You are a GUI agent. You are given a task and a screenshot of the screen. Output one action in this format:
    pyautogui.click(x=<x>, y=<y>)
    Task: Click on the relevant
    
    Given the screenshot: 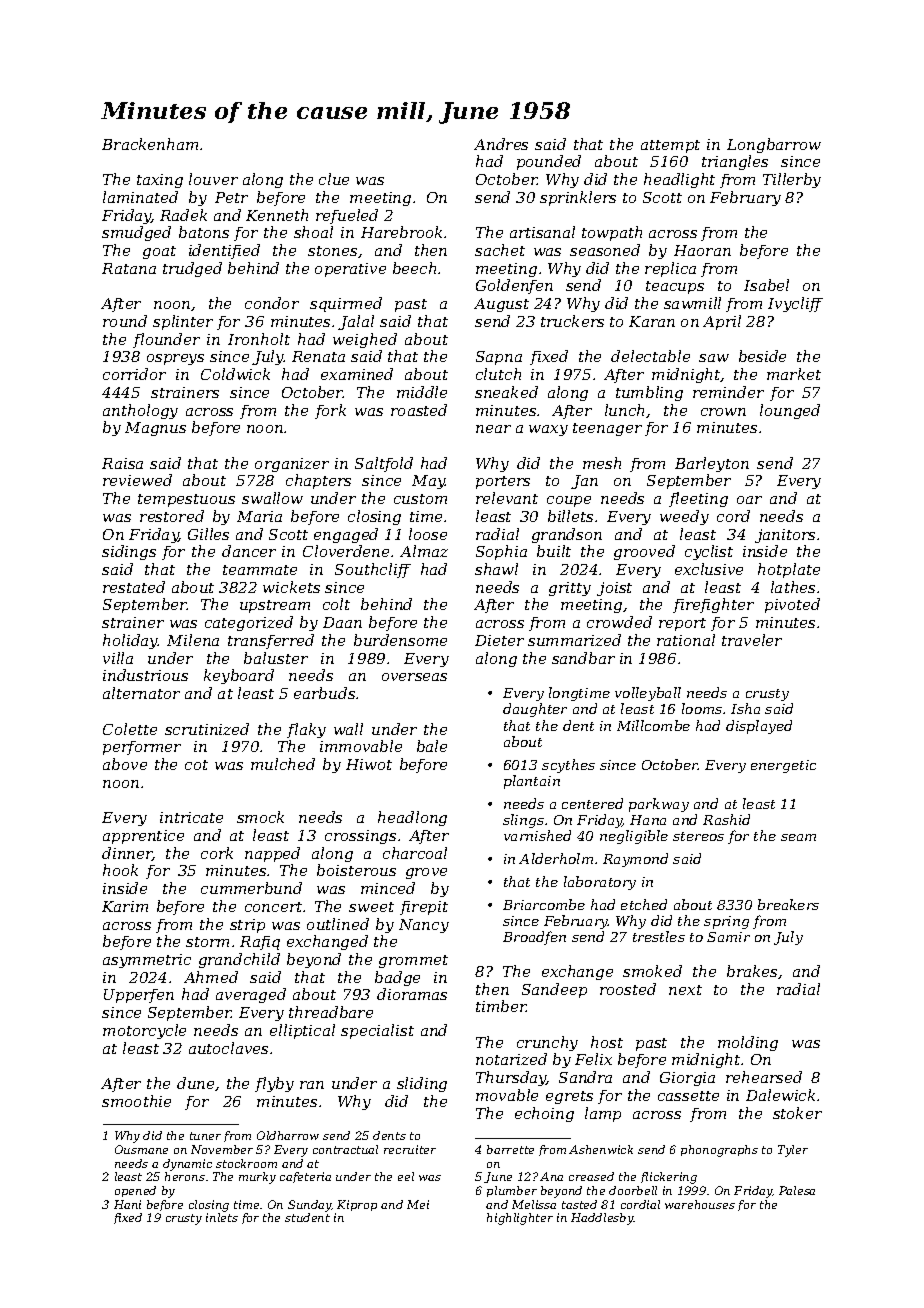 What is the action you would take?
    pyautogui.click(x=507, y=498)
